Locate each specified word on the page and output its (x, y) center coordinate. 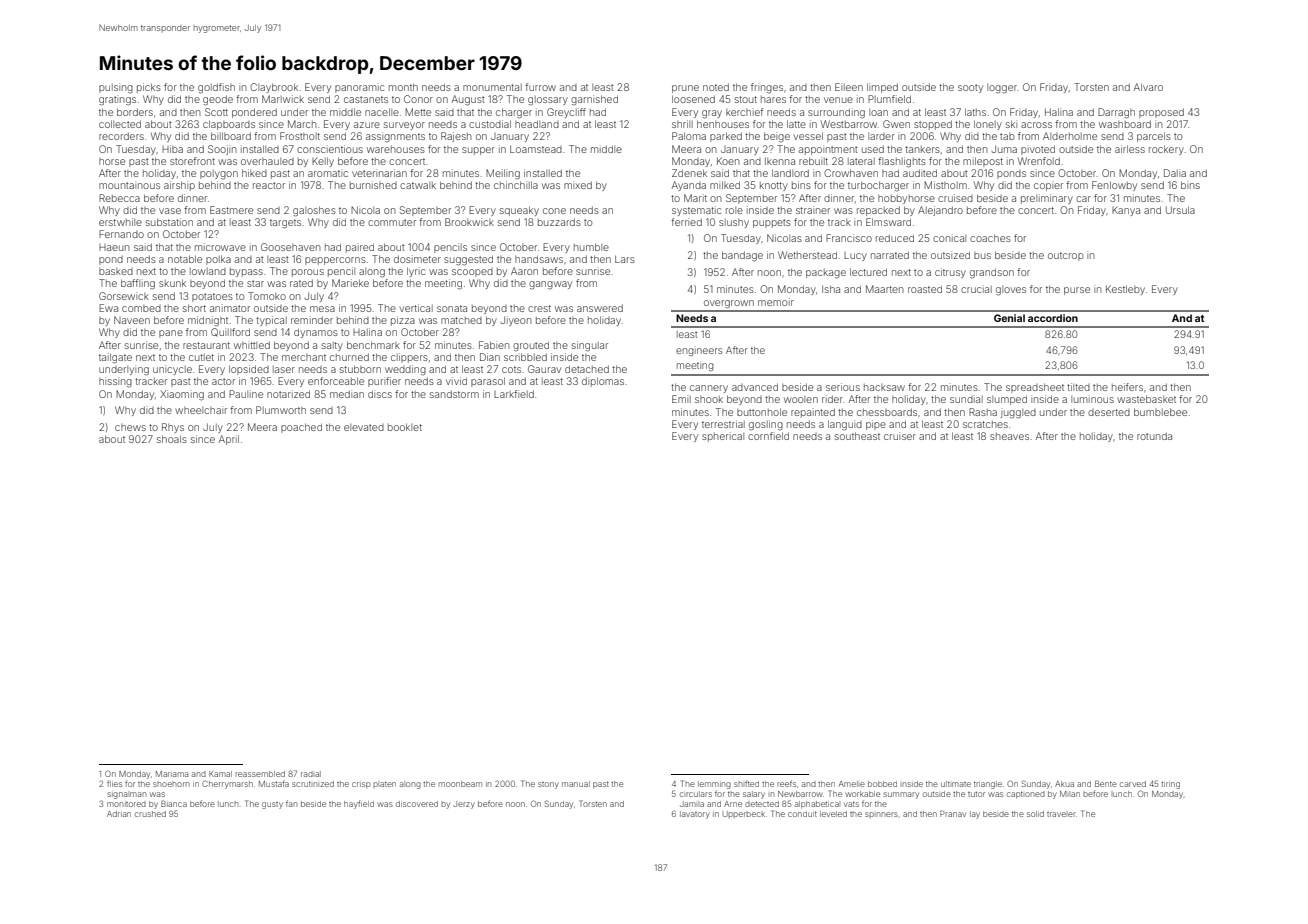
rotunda (1154, 436)
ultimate (956, 784)
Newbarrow (800, 794)
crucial (976, 289)
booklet (405, 427)
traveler (1061, 814)
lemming (714, 785)
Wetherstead (807, 255)
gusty (272, 805)
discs (380, 394)
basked (116, 271)
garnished (594, 100)
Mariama (172, 774)
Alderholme (1070, 136)
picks (149, 88)
